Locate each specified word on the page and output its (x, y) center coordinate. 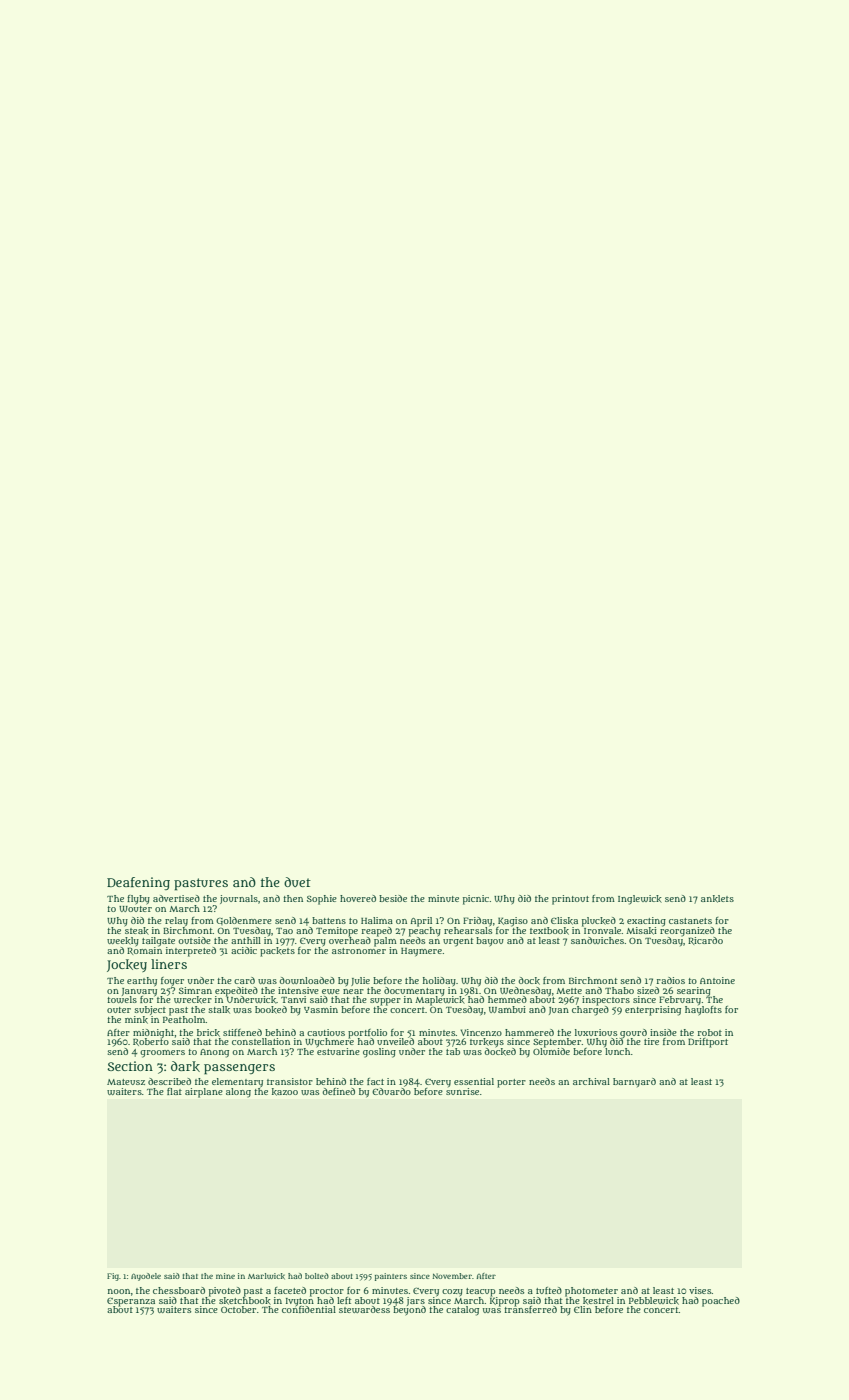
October (238, 1309)
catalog (462, 1311)
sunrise (462, 1091)
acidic (244, 950)
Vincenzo (481, 1032)
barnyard (634, 1082)
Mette (569, 991)
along (238, 1093)
